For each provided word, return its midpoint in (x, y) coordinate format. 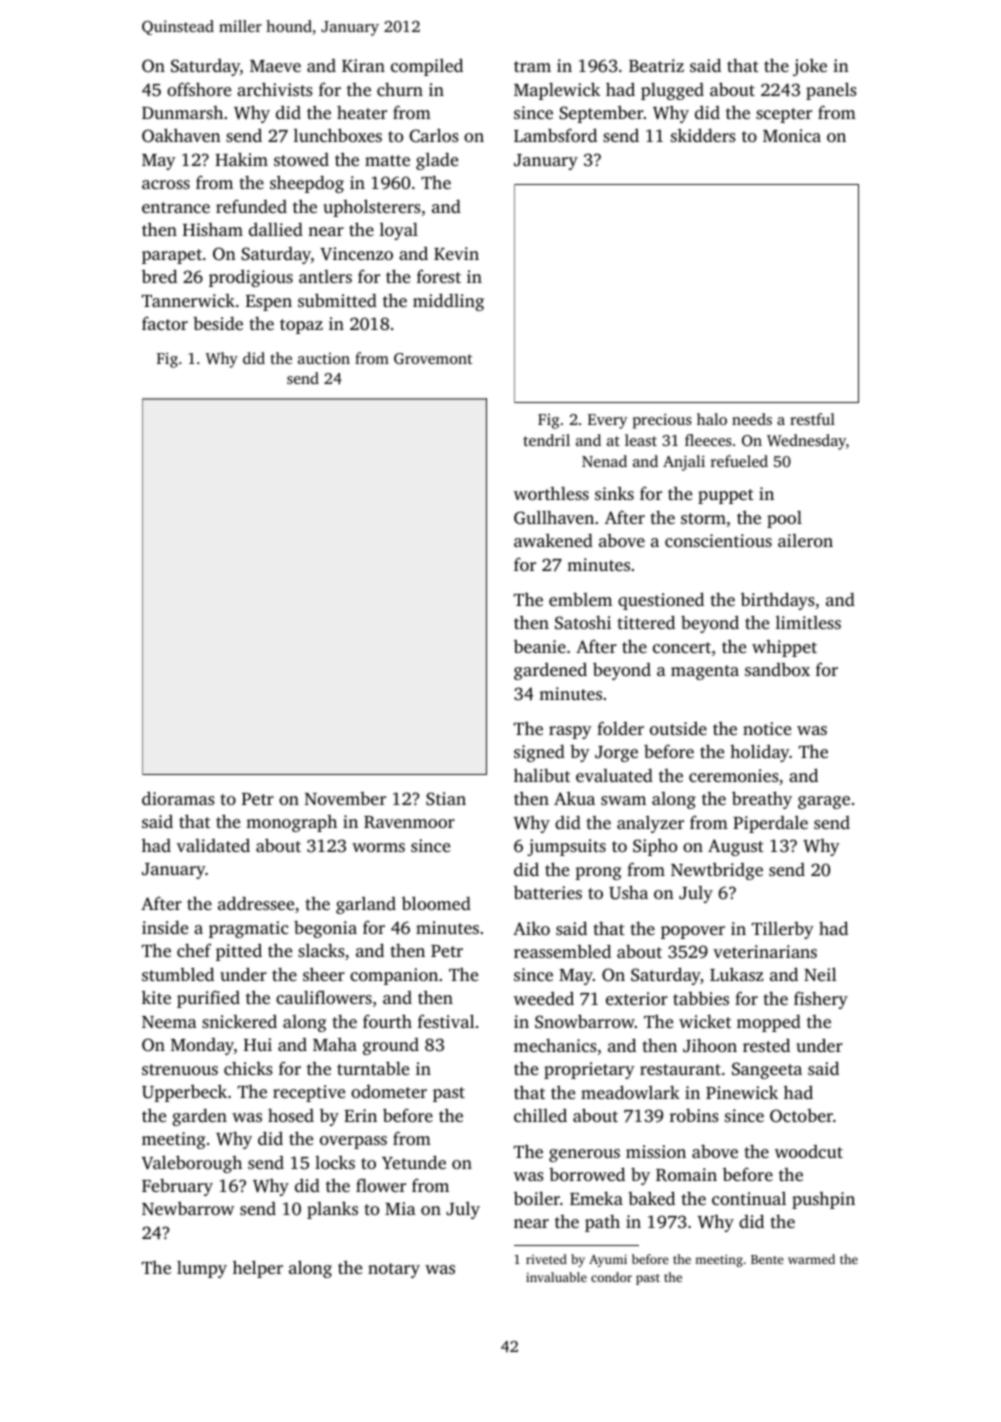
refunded (251, 206)
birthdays (778, 601)
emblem (580, 599)
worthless (551, 493)
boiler (537, 1198)
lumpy (202, 1269)
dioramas (178, 798)
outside (678, 728)
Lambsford (555, 135)
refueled (739, 461)
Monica (792, 135)
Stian (446, 799)
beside (218, 323)
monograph (291, 823)
